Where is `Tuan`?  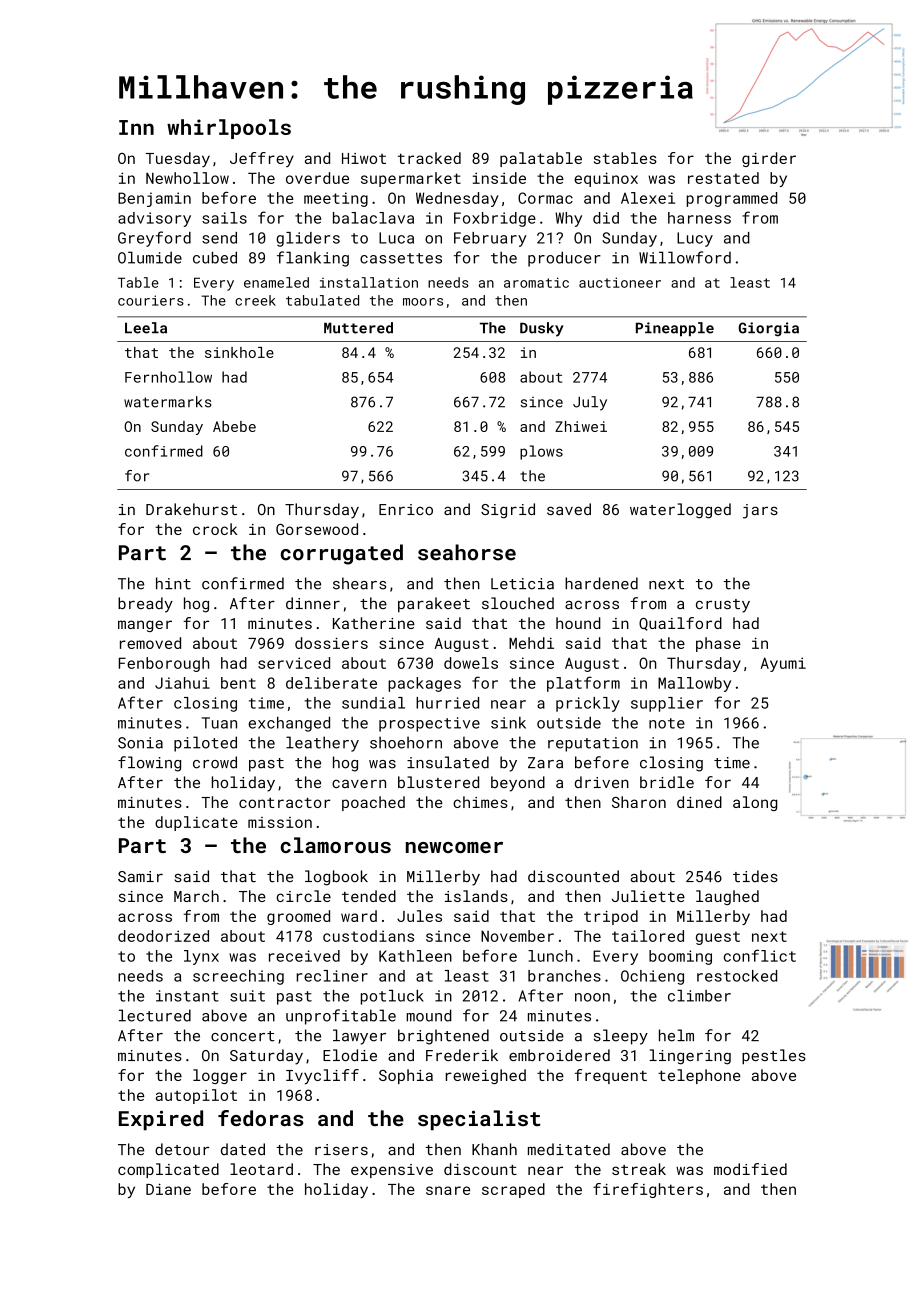
Tuan is located at coordinates (219, 723).
